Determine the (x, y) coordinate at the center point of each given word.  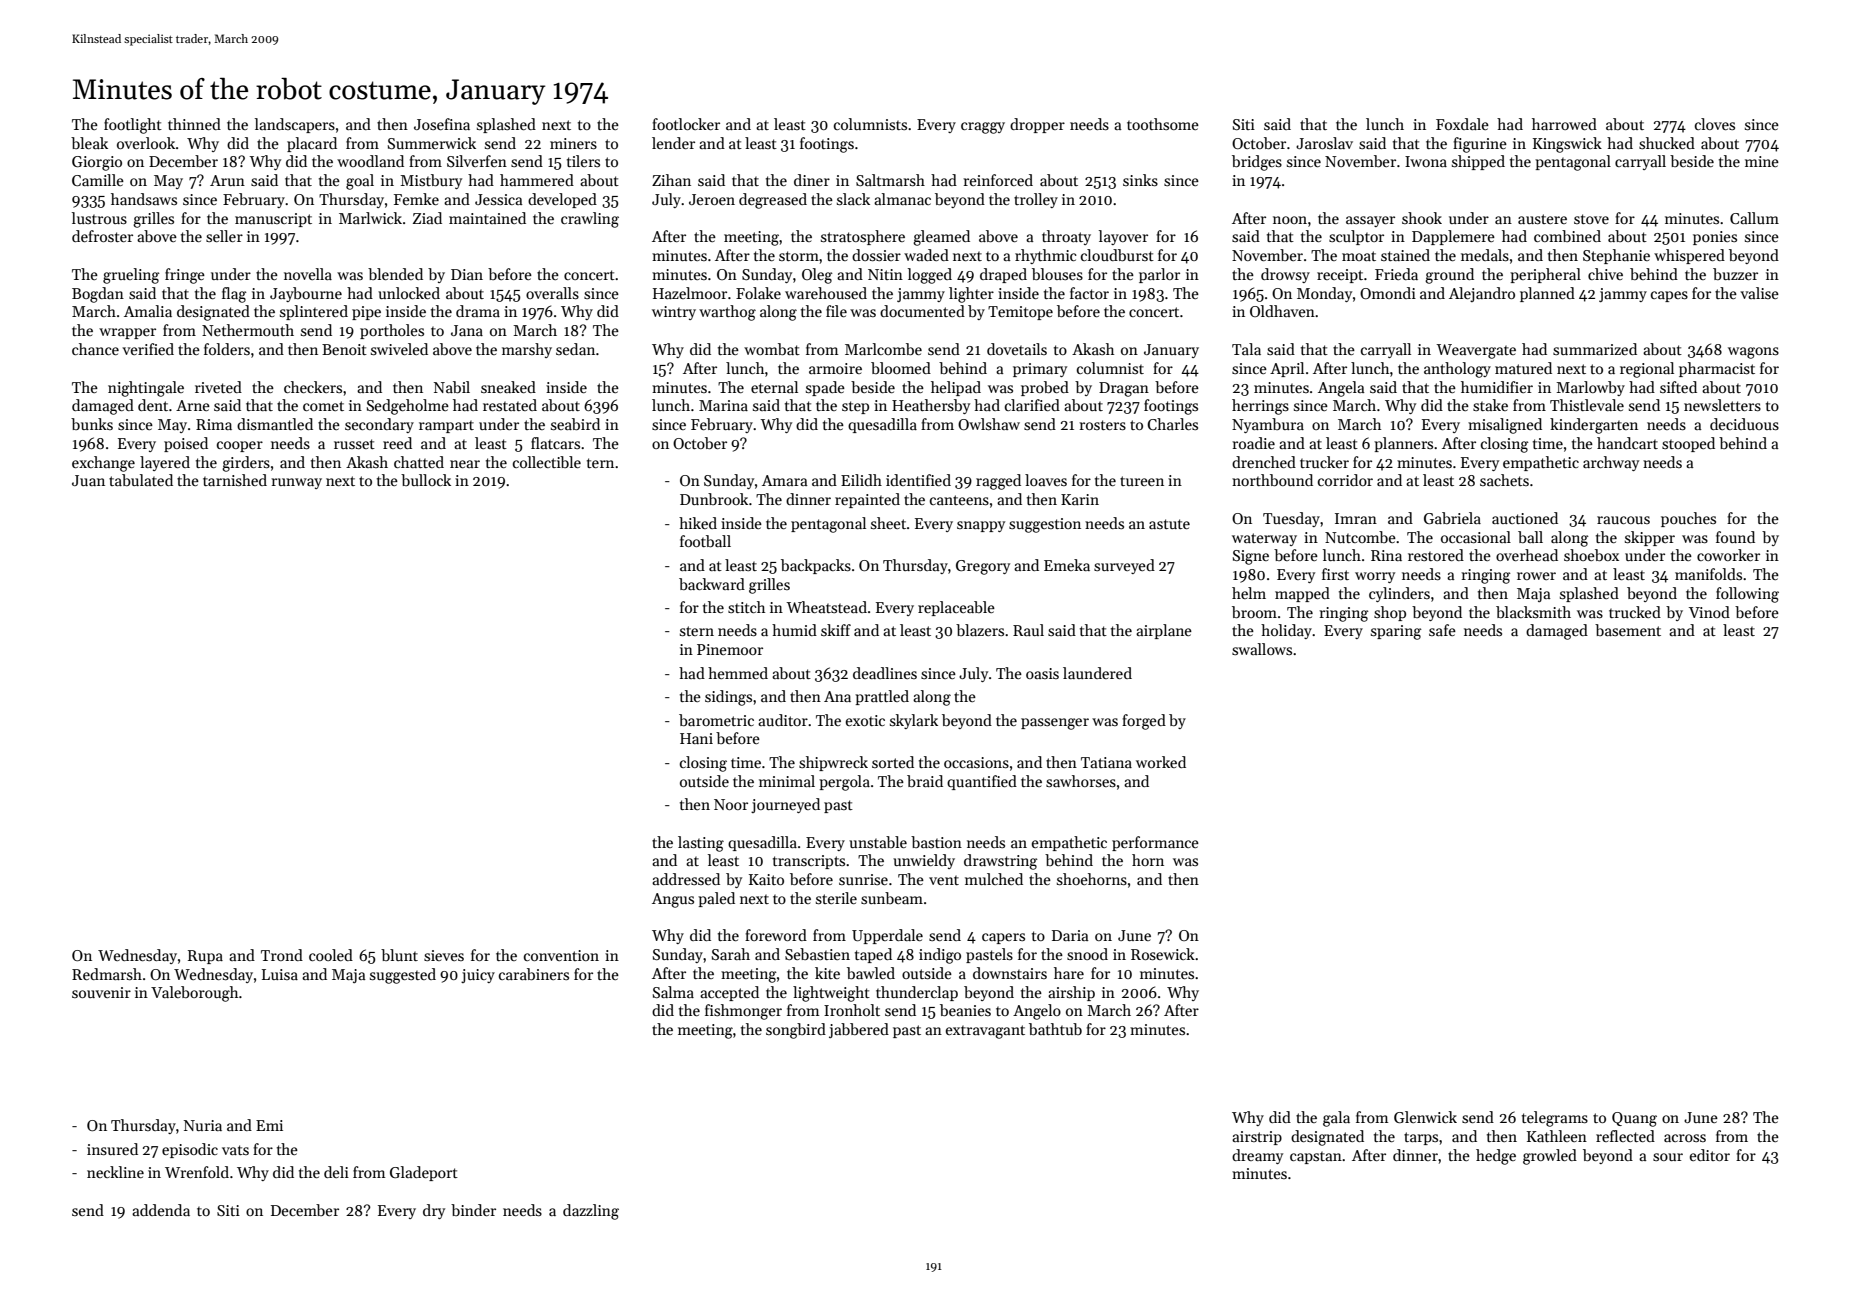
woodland (370, 161)
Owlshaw (989, 424)
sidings (728, 698)
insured (112, 1149)
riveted (218, 387)
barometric (716, 720)
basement (1628, 630)
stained (1405, 255)
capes (1669, 296)
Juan (88, 480)
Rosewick (1163, 954)
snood (1087, 954)
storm (799, 256)
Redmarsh (107, 974)
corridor (1345, 480)
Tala (1246, 349)
